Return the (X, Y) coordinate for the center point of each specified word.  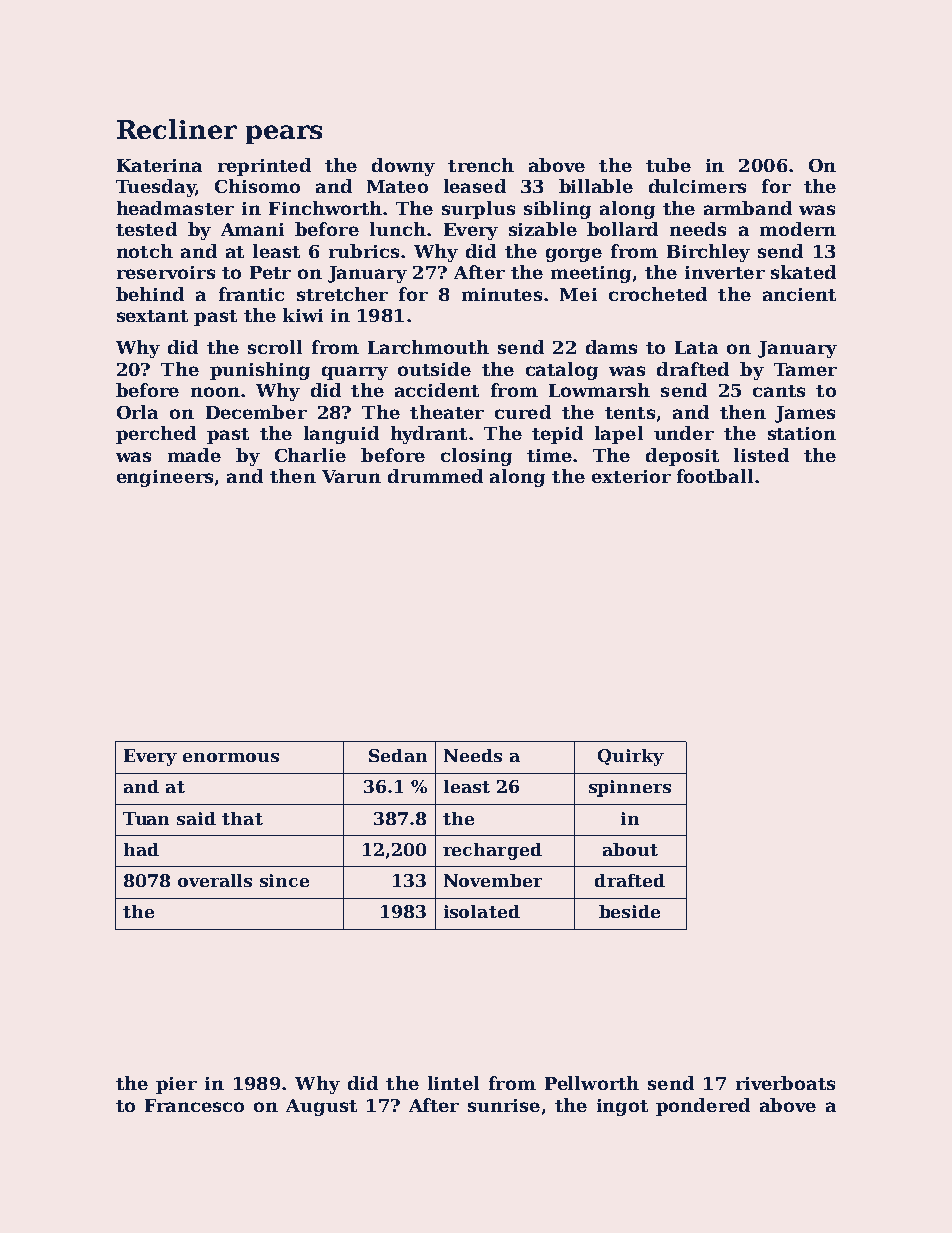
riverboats (785, 1083)
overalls (215, 880)
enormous (231, 757)
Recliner (177, 129)
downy (403, 167)
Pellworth (592, 1083)
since (284, 880)
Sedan (398, 755)
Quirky (631, 757)
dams (611, 347)
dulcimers (697, 186)
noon (215, 392)
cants (779, 391)
